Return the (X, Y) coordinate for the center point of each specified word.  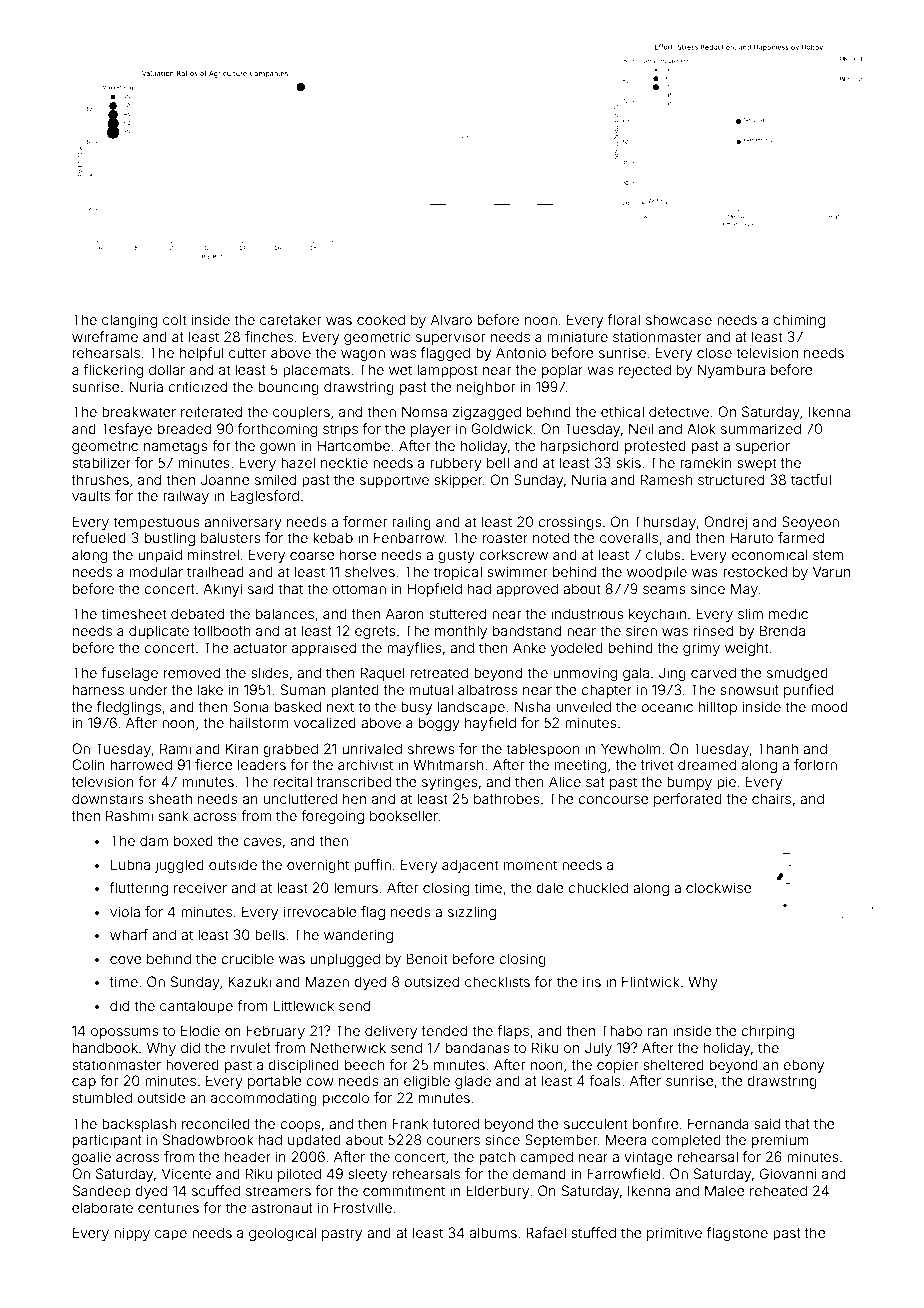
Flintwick (651, 981)
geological (282, 1234)
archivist (365, 764)
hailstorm (258, 722)
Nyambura (731, 371)
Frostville (363, 1207)
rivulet (251, 1047)
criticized (197, 386)
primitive (674, 1234)
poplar (562, 371)
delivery (391, 1032)
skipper (458, 481)
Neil (641, 428)
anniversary (243, 523)
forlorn (815, 764)
